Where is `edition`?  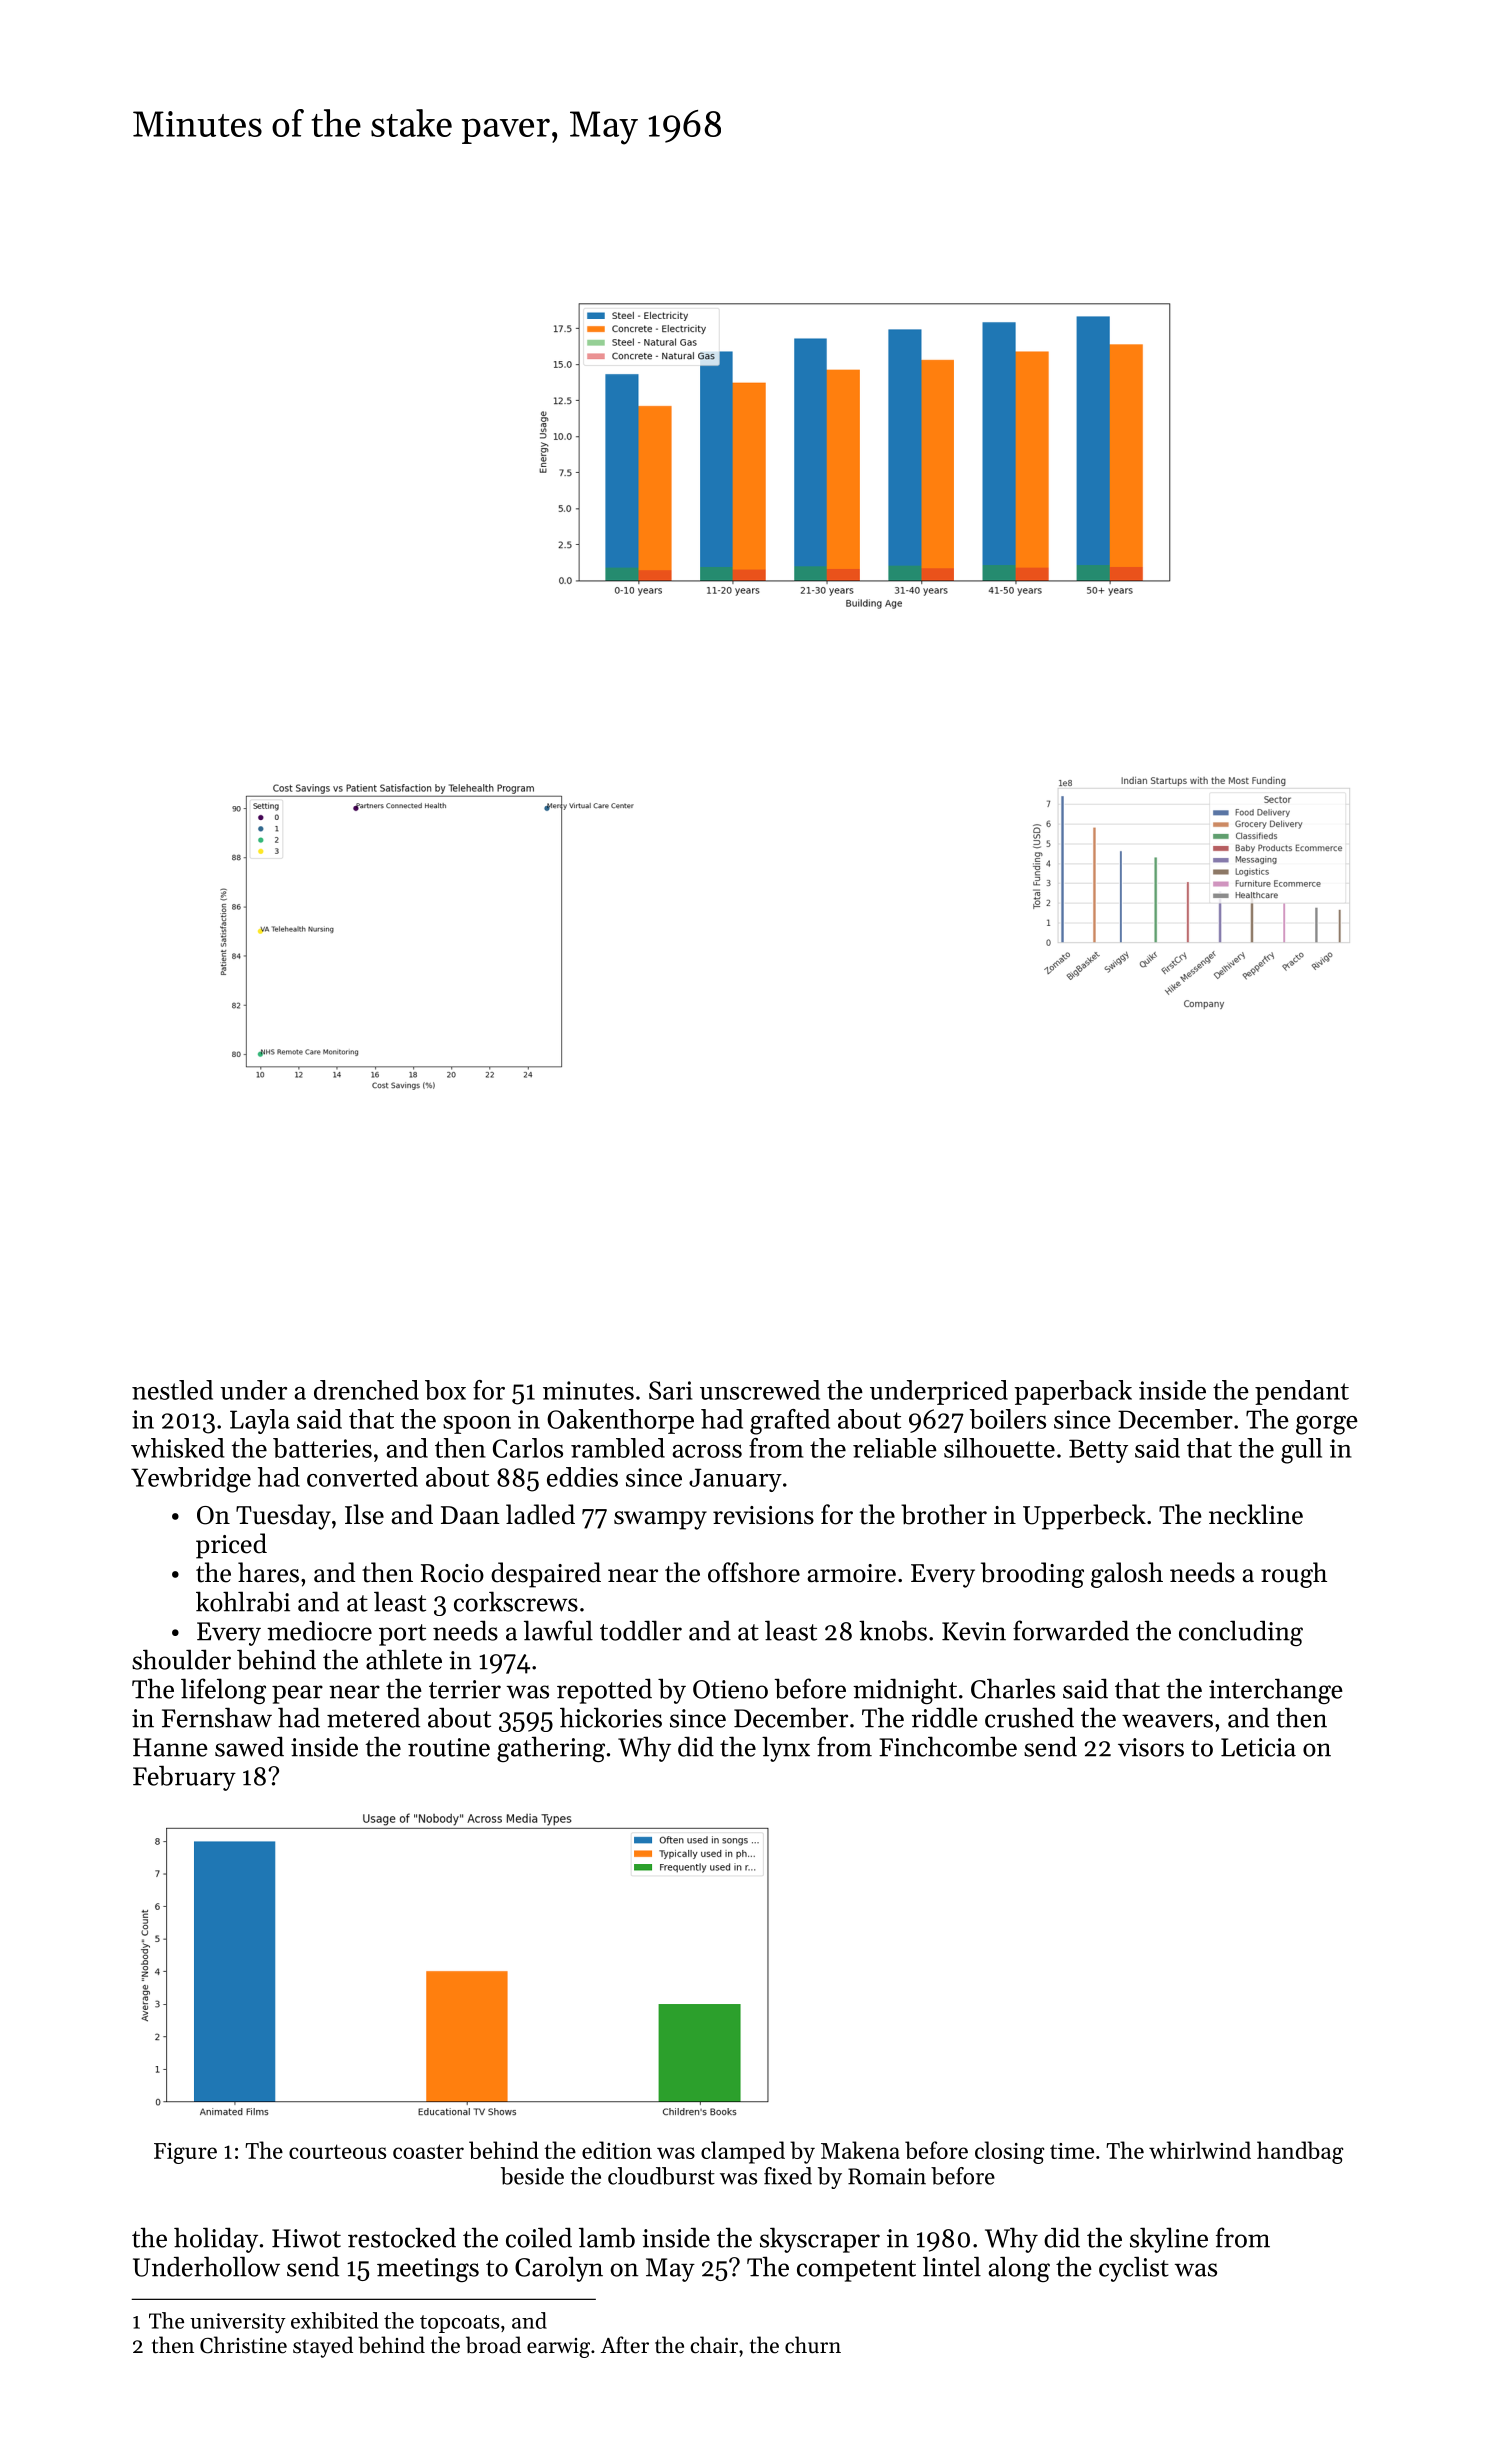 edition is located at coordinates (617, 2150).
